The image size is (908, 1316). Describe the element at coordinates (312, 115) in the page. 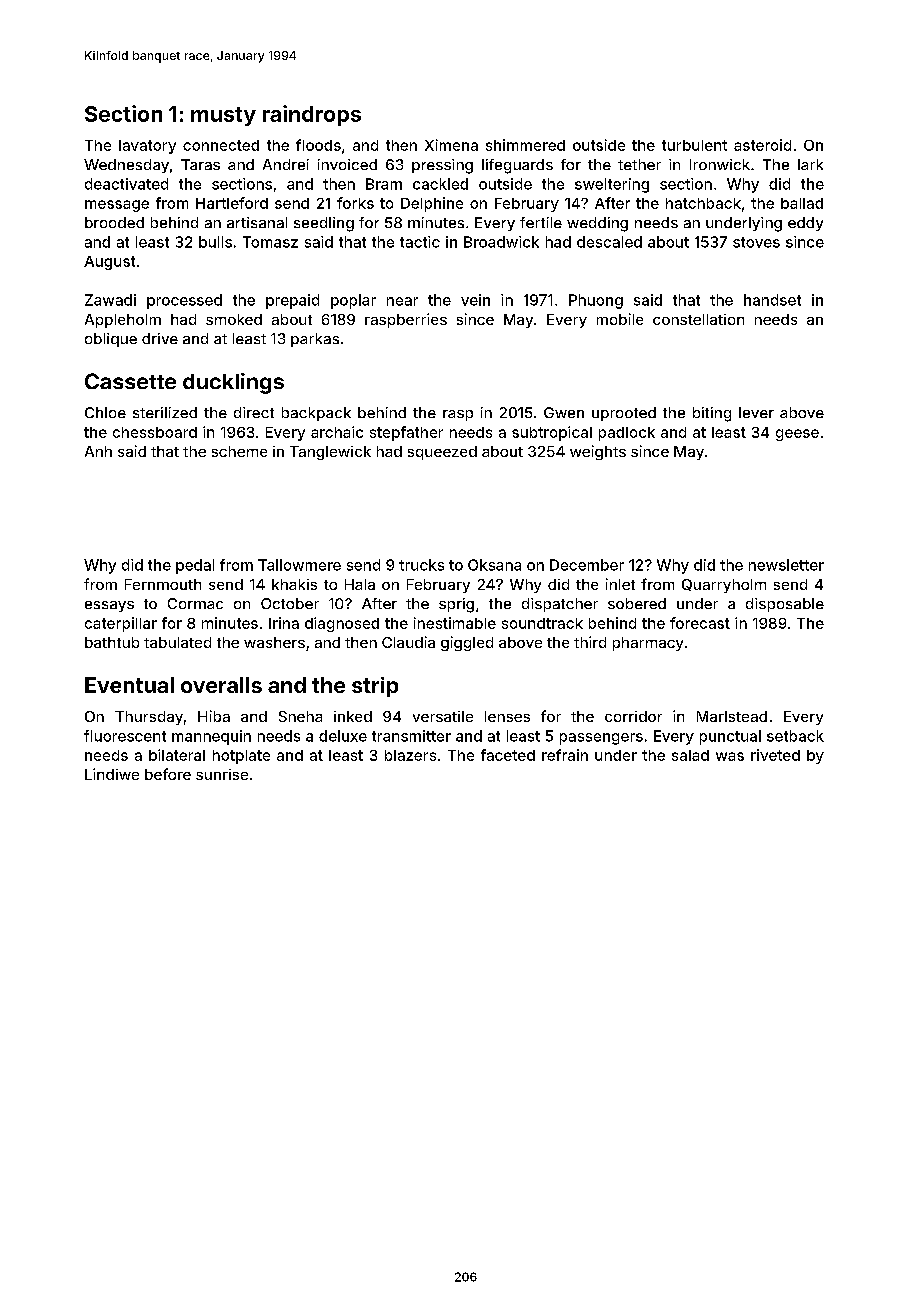

I see `raindrops` at that location.
